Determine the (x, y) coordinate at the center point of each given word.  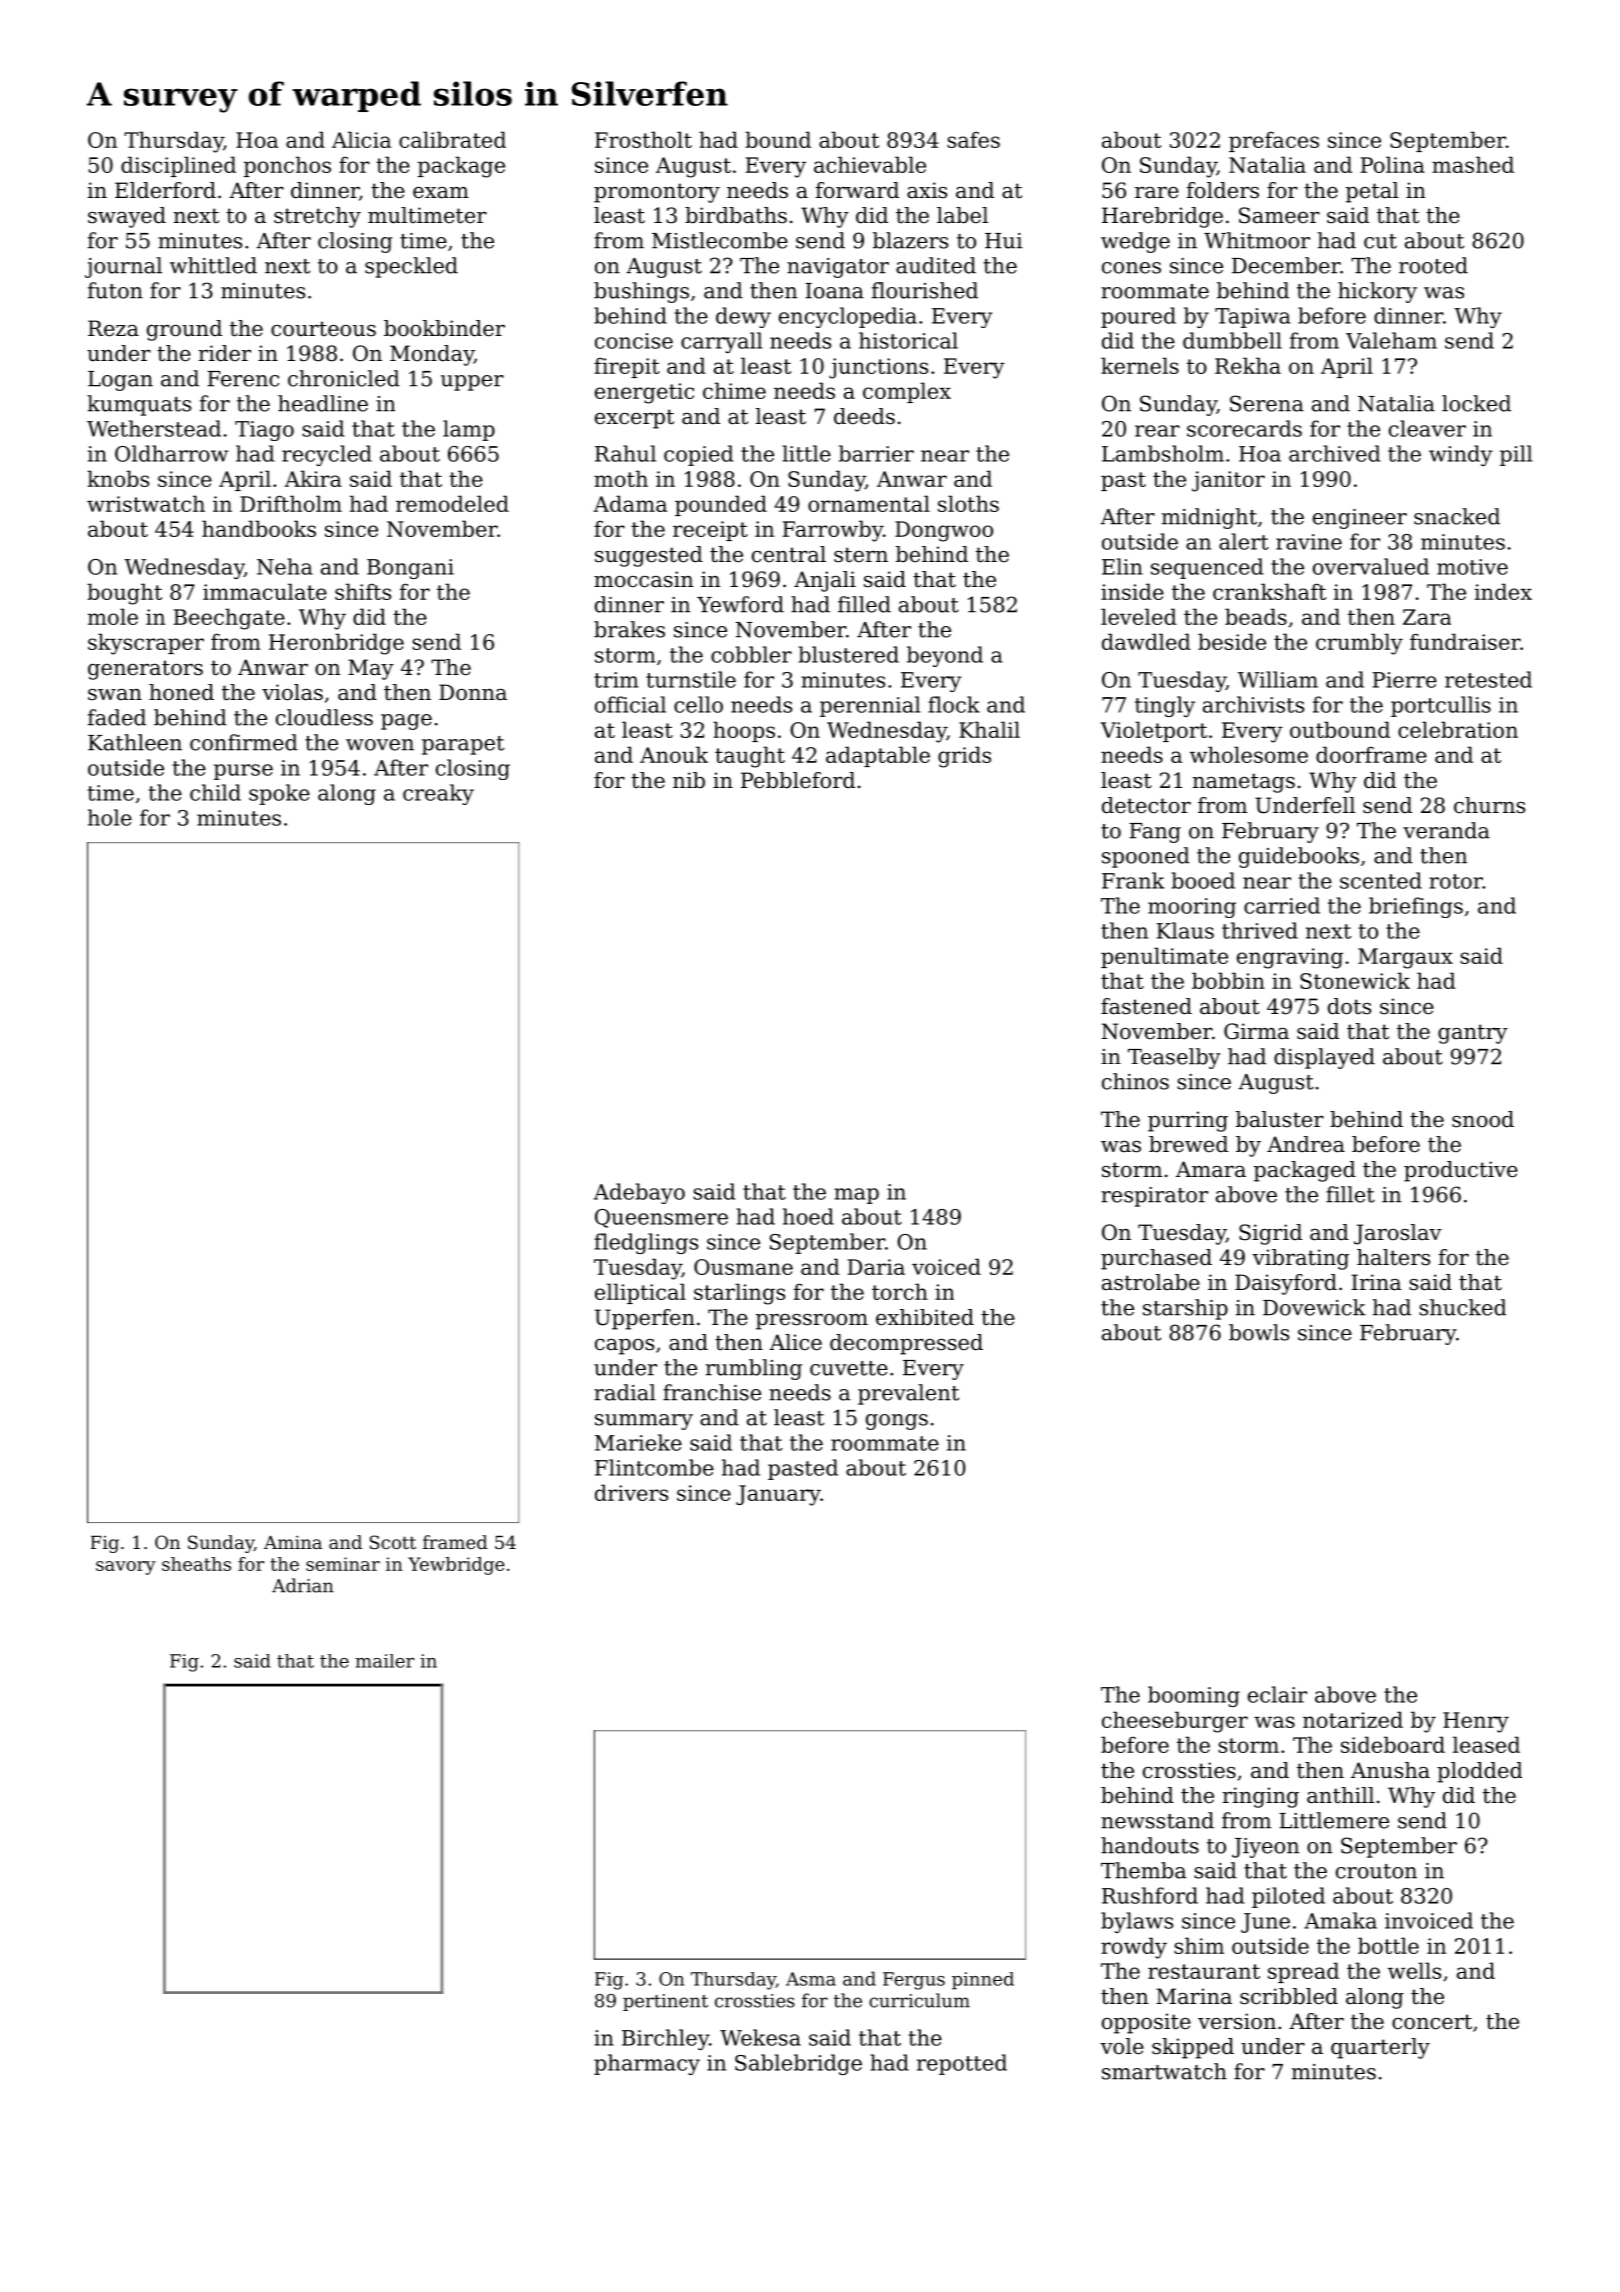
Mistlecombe (720, 240)
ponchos (287, 166)
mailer (384, 1661)
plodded (1479, 1772)
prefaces (1274, 142)
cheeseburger (1175, 1722)
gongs (897, 1422)
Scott (393, 1542)
